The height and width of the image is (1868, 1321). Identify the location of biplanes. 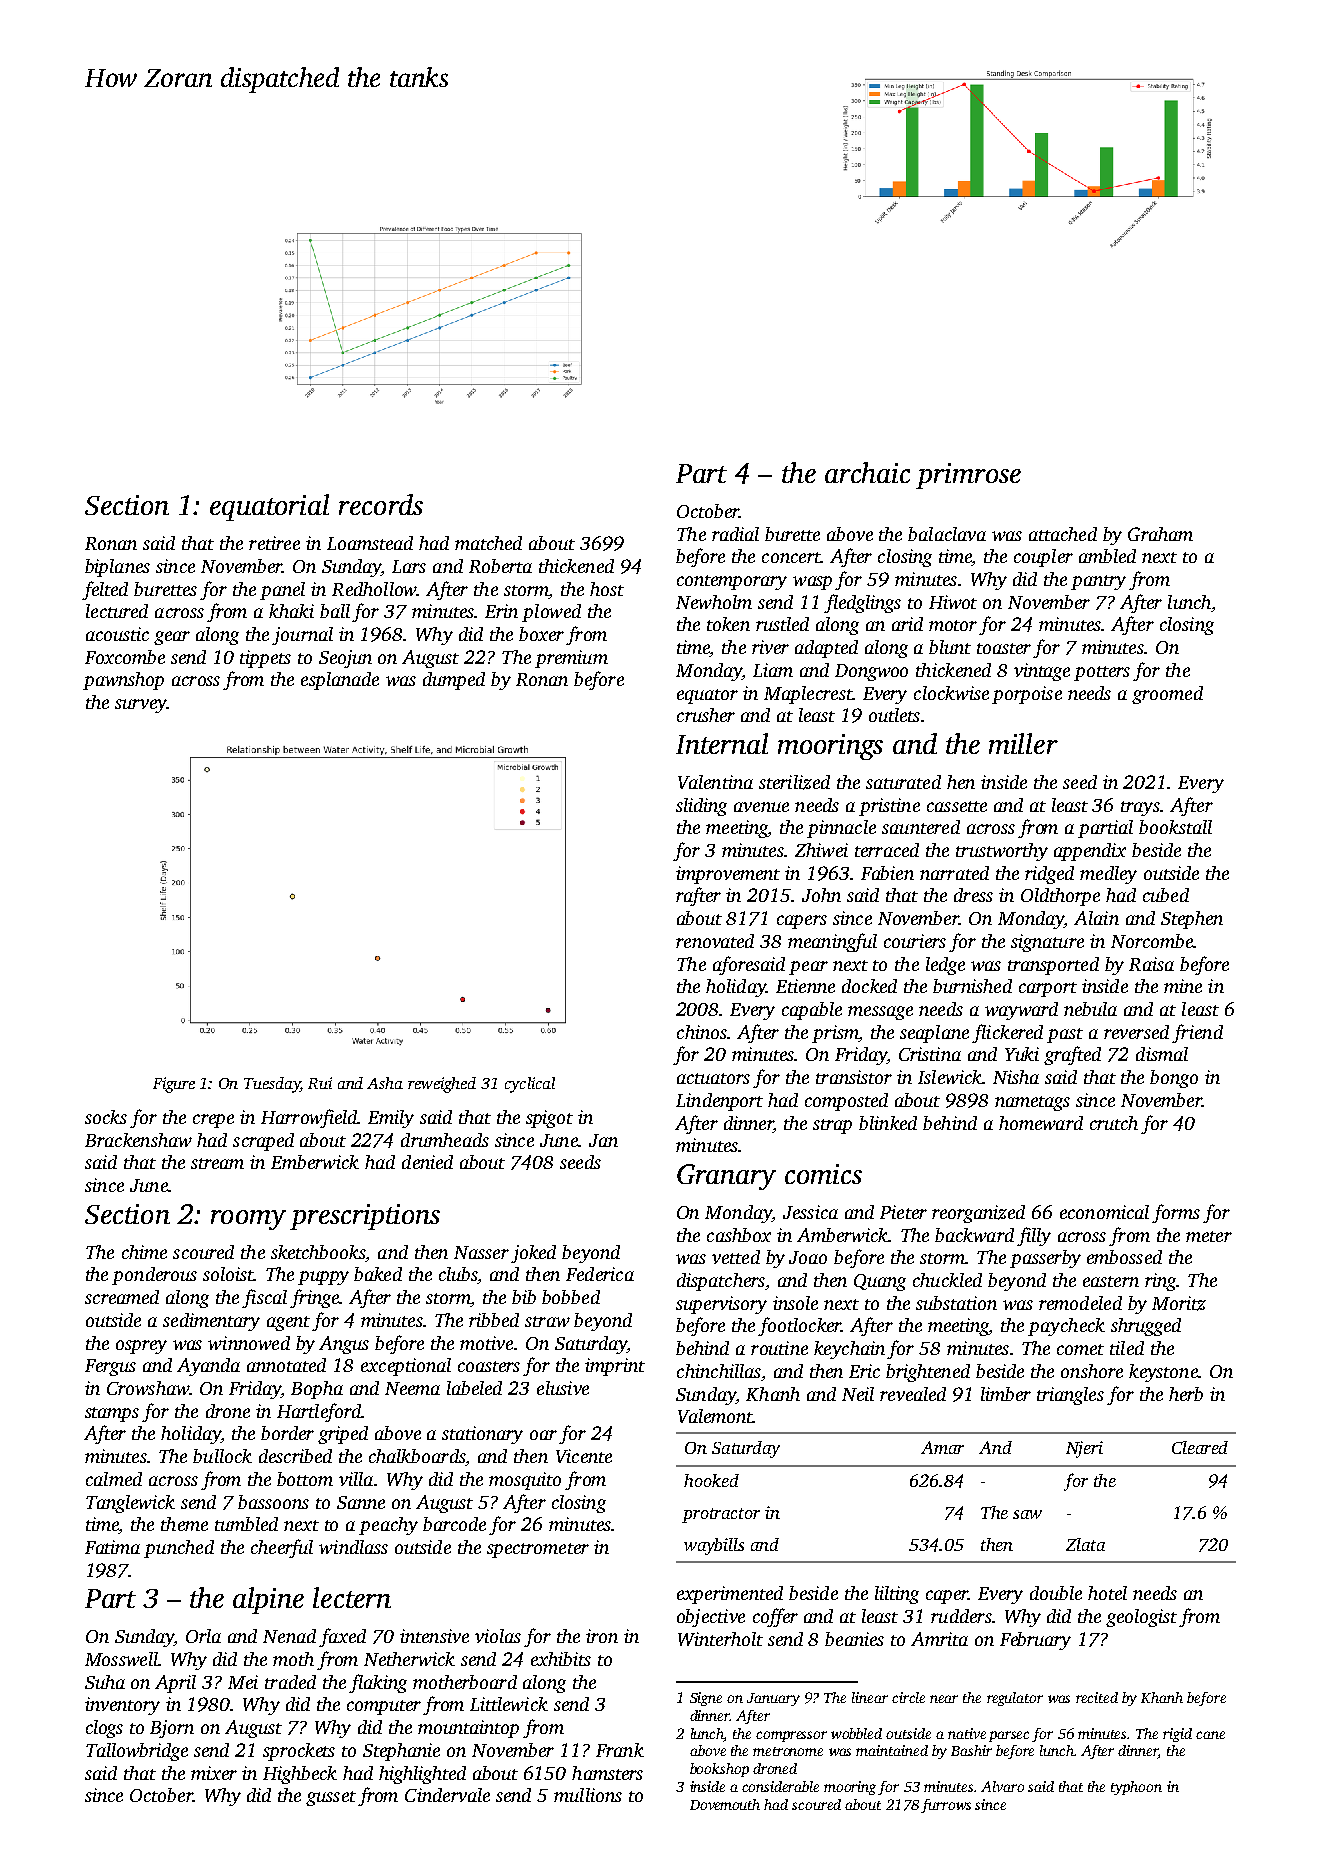
(117, 568).
